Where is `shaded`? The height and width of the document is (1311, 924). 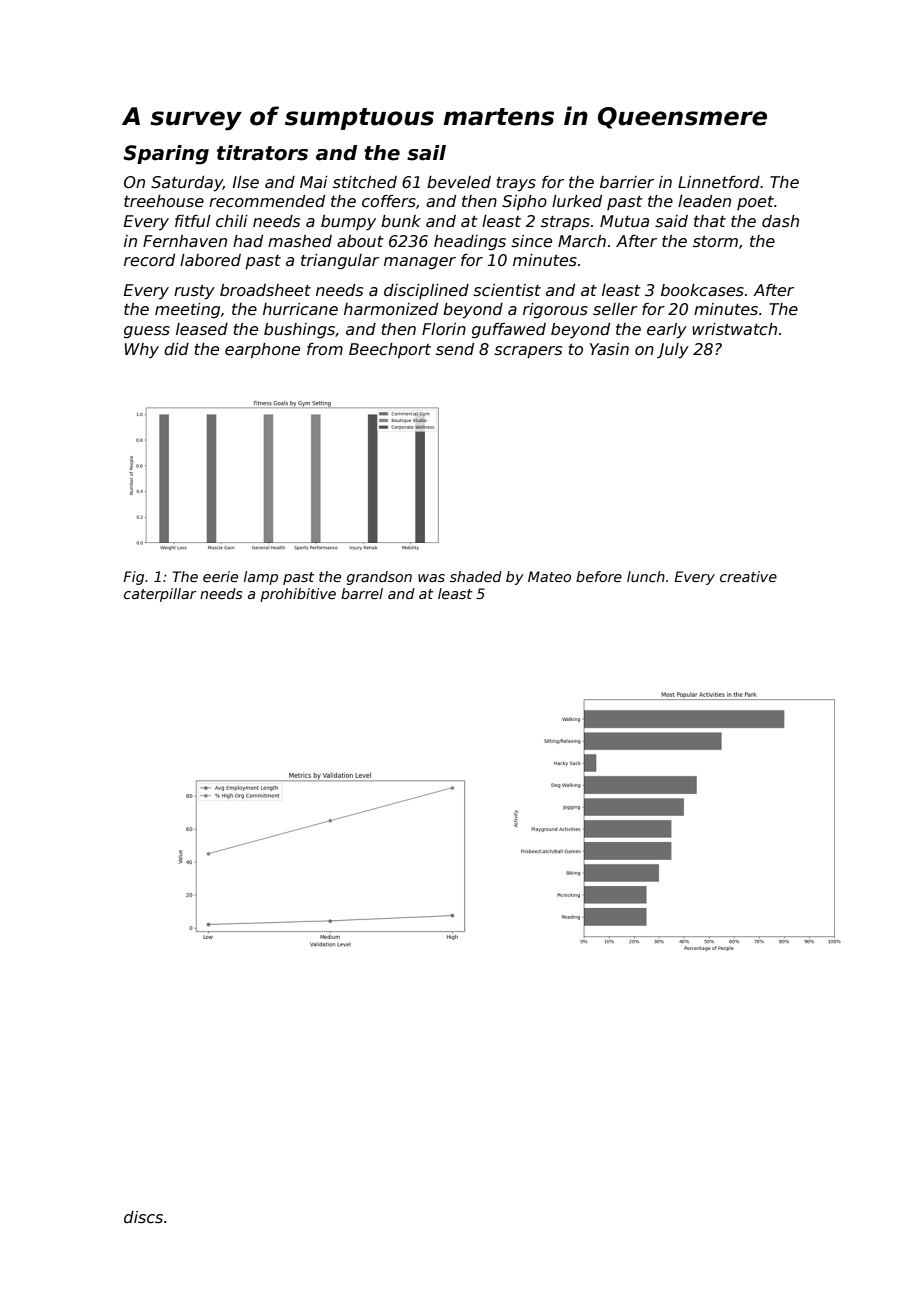
shaded is located at coordinates (476, 576).
